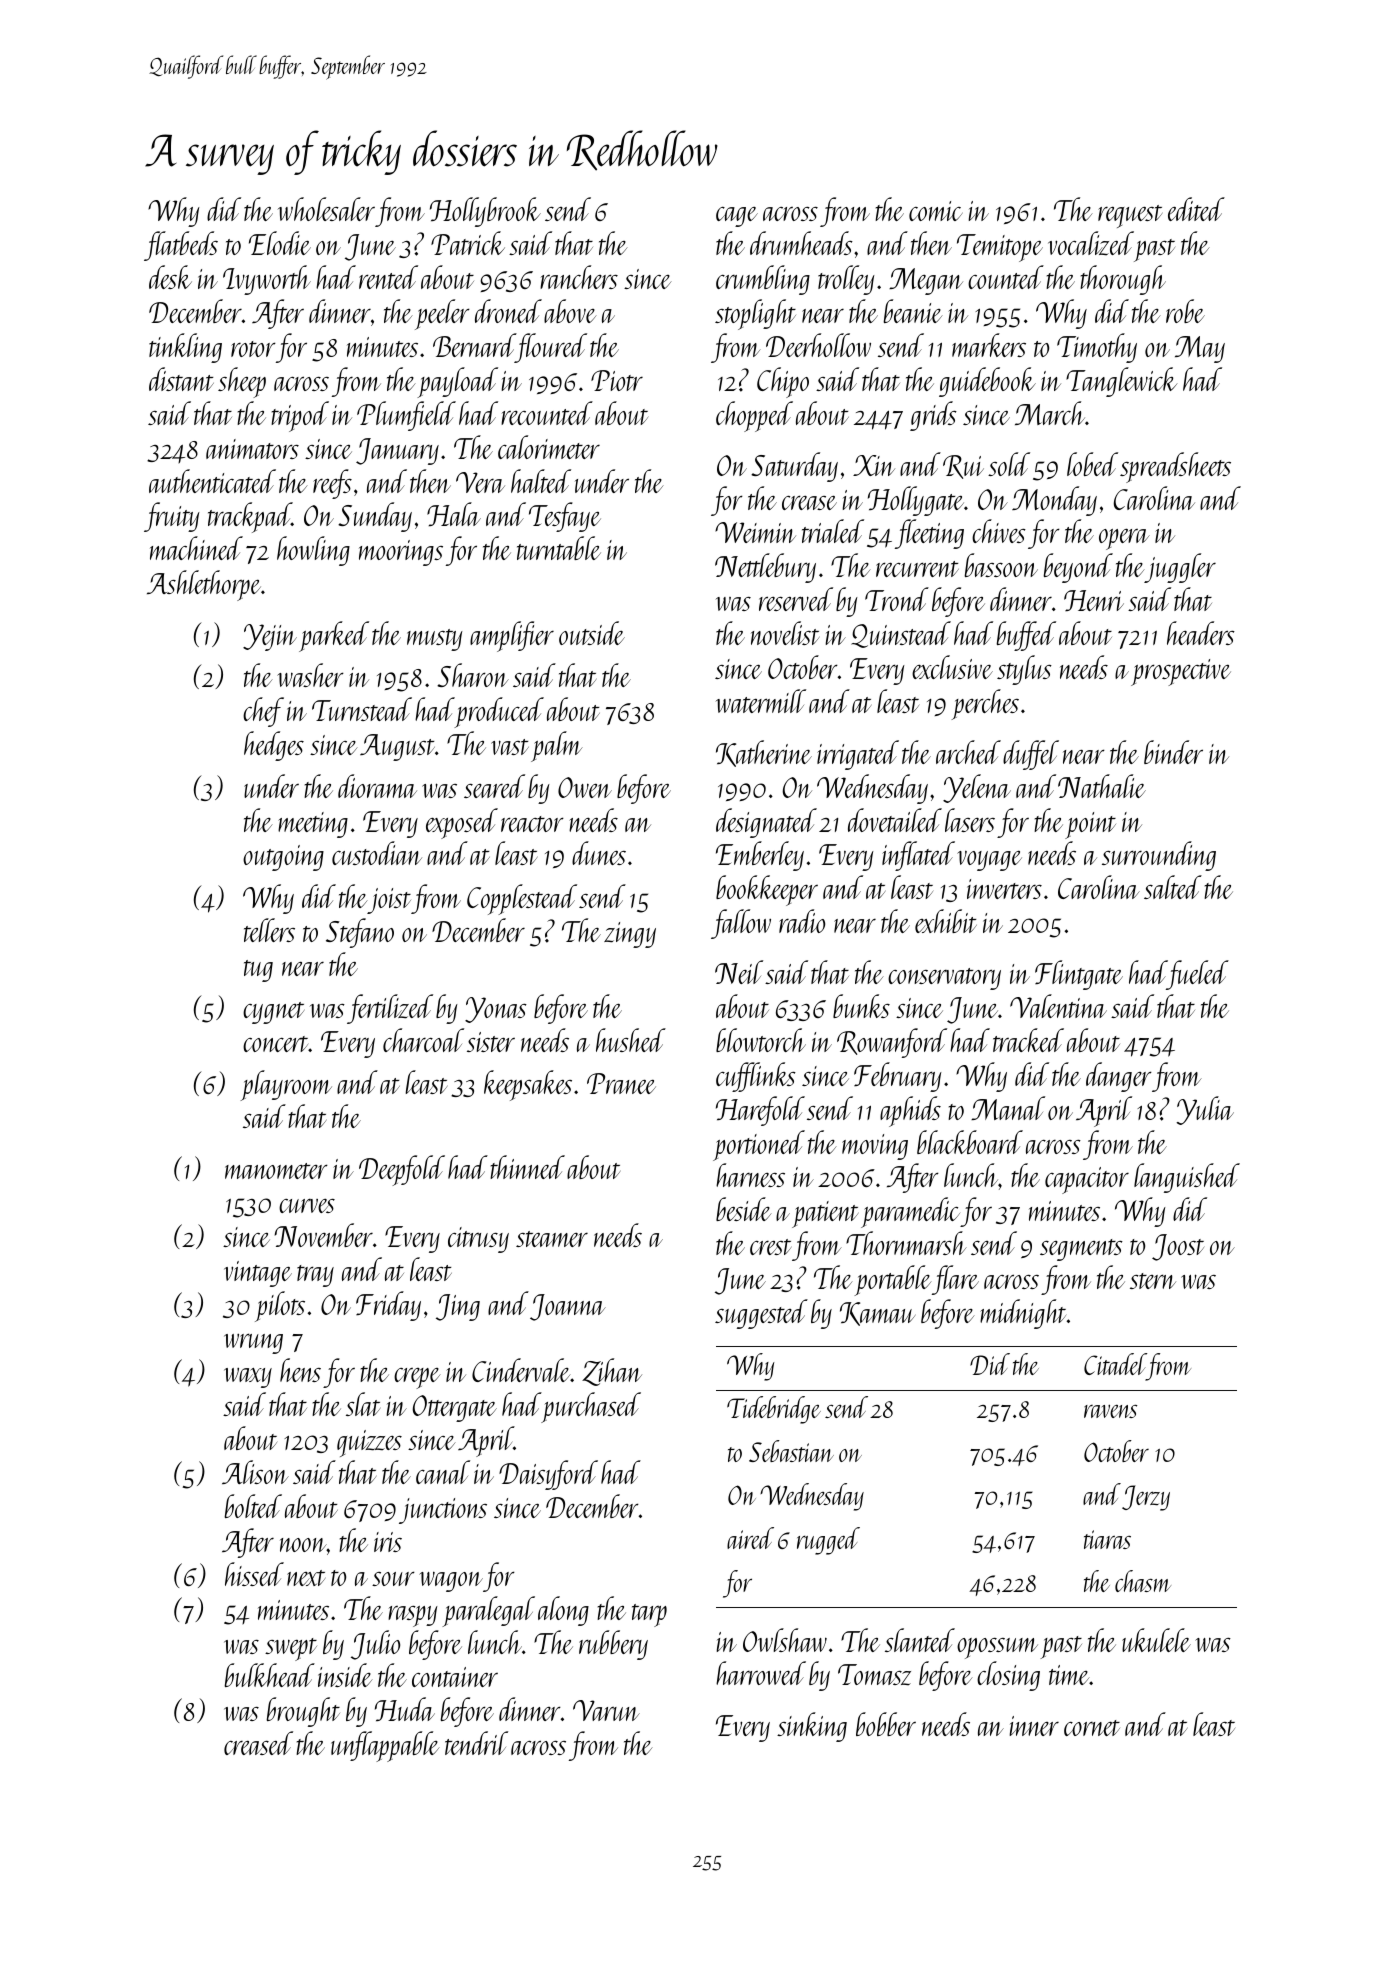 The width and height of the page is (1386, 1969). Describe the element at coordinates (1024, 670) in the page. I see `stylus` at that location.
